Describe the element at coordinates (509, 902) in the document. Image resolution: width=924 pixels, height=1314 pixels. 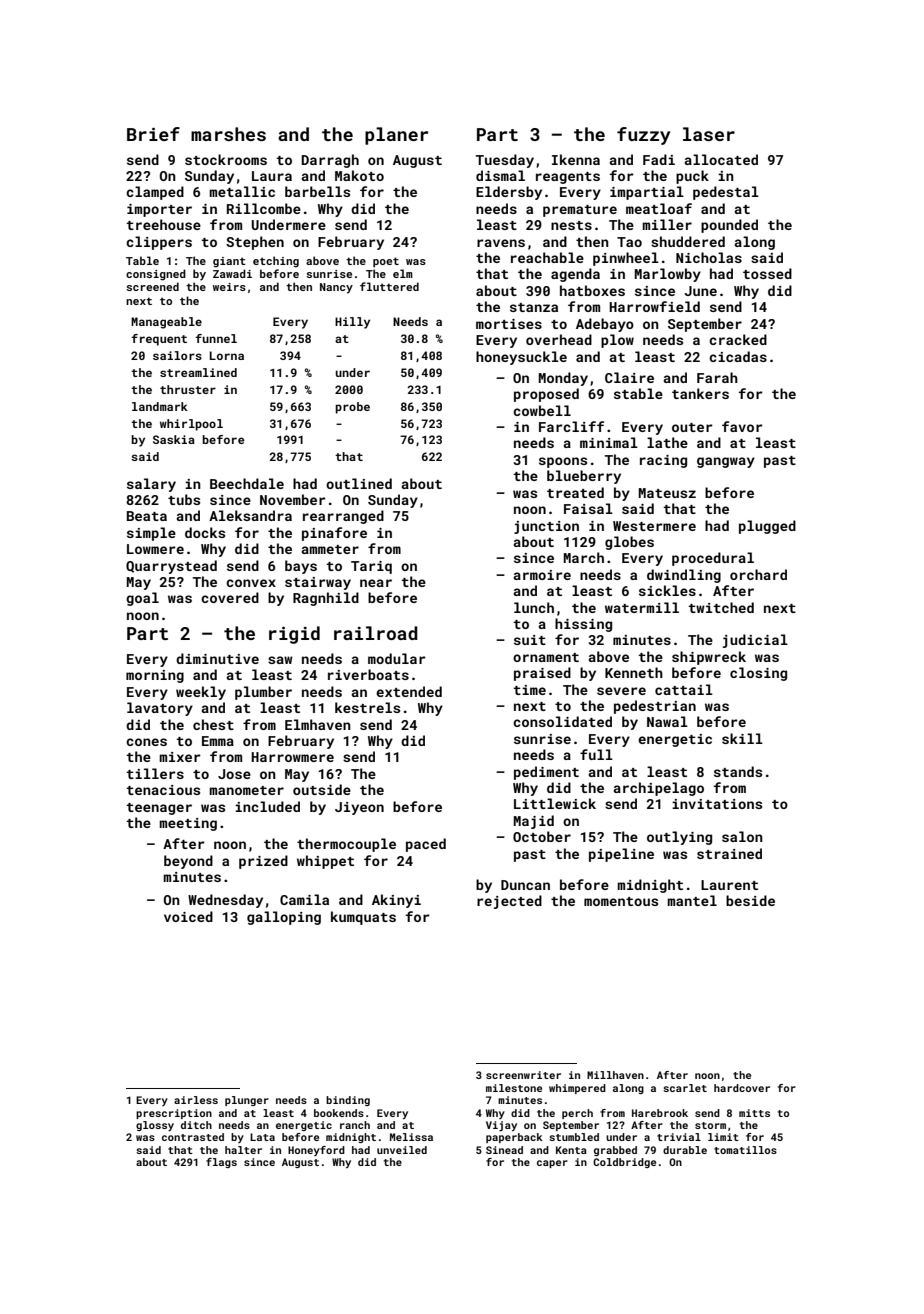
I see `rejected` at that location.
